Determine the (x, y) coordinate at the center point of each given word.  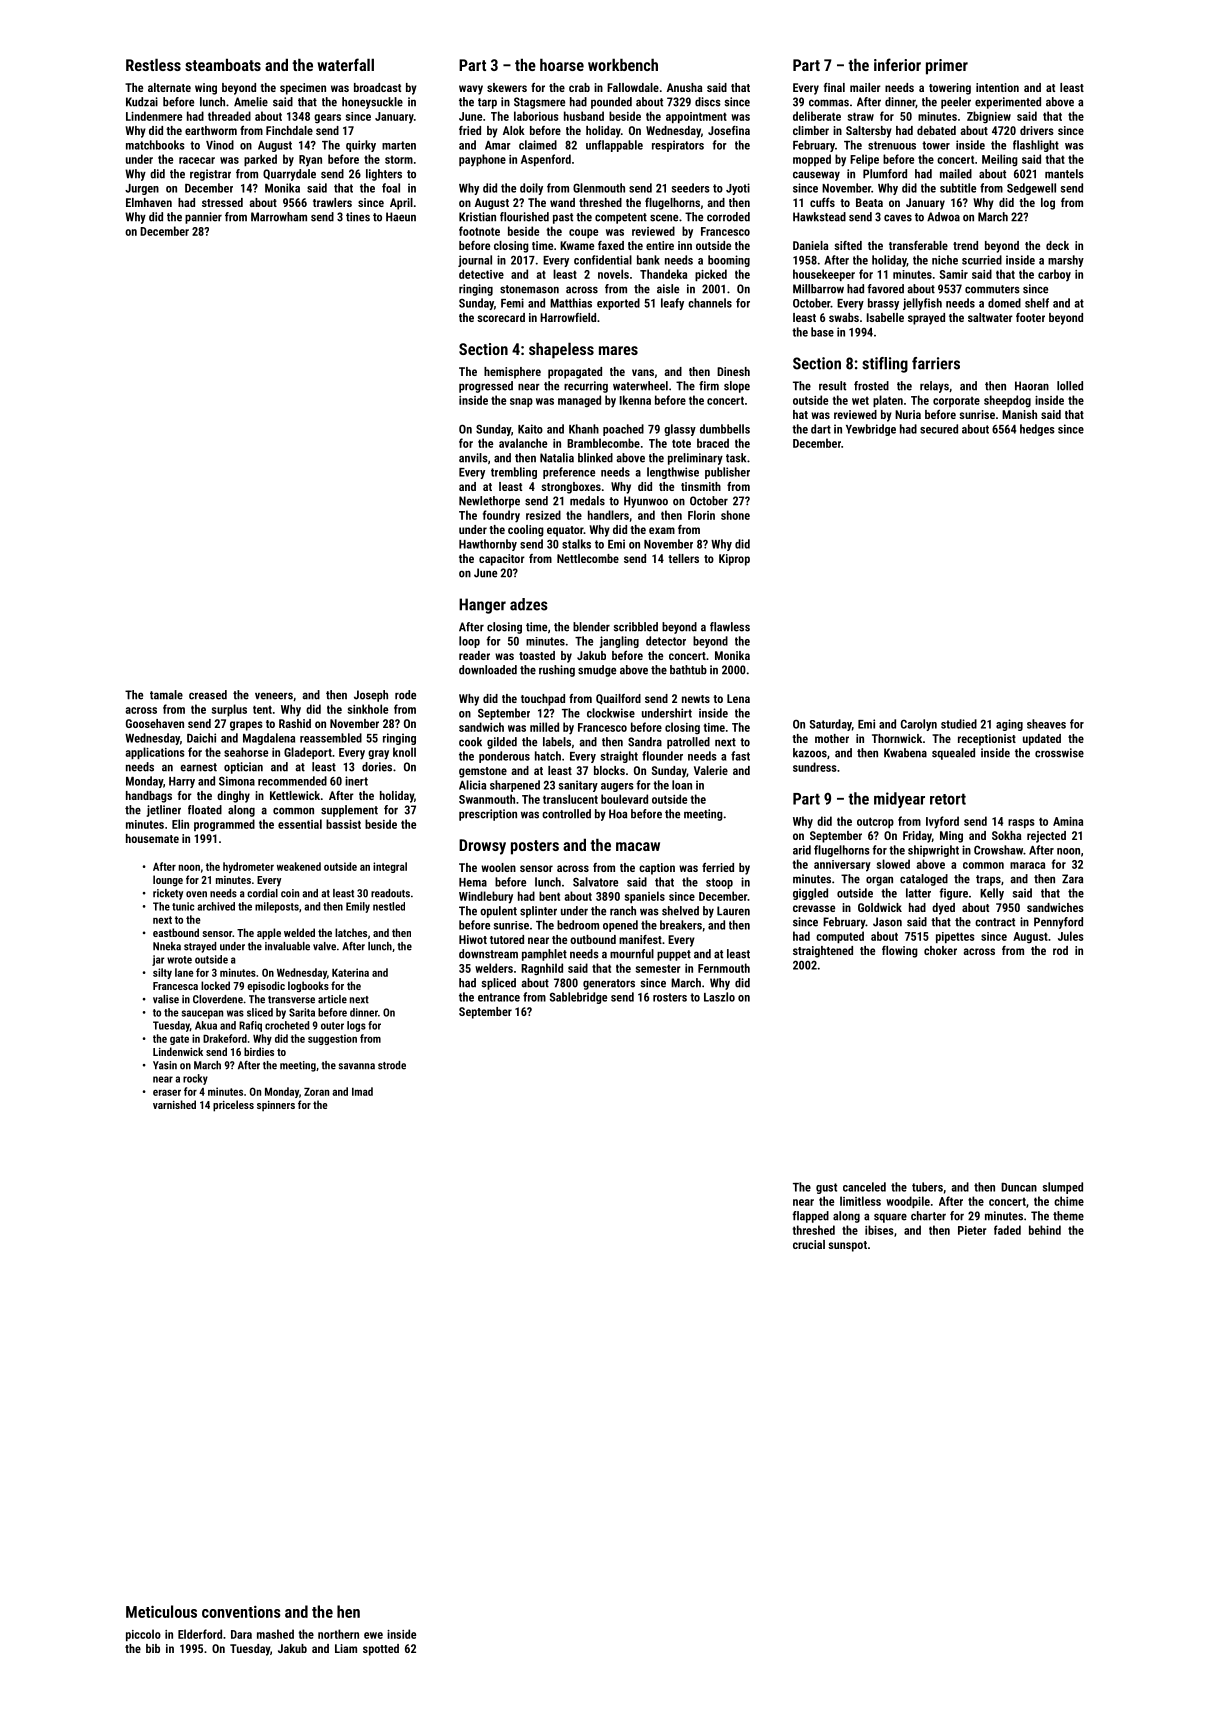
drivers (1037, 130)
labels (557, 742)
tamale (166, 695)
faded (1007, 1230)
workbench (623, 64)
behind (1045, 1230)
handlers (608, 515)
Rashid (295, 723)
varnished (174, 1104)
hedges (1037, 430)
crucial (809, 1244)
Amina (1068, 821)
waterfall (345, 64)
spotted (381, 1650)
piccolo (143, 1635)
